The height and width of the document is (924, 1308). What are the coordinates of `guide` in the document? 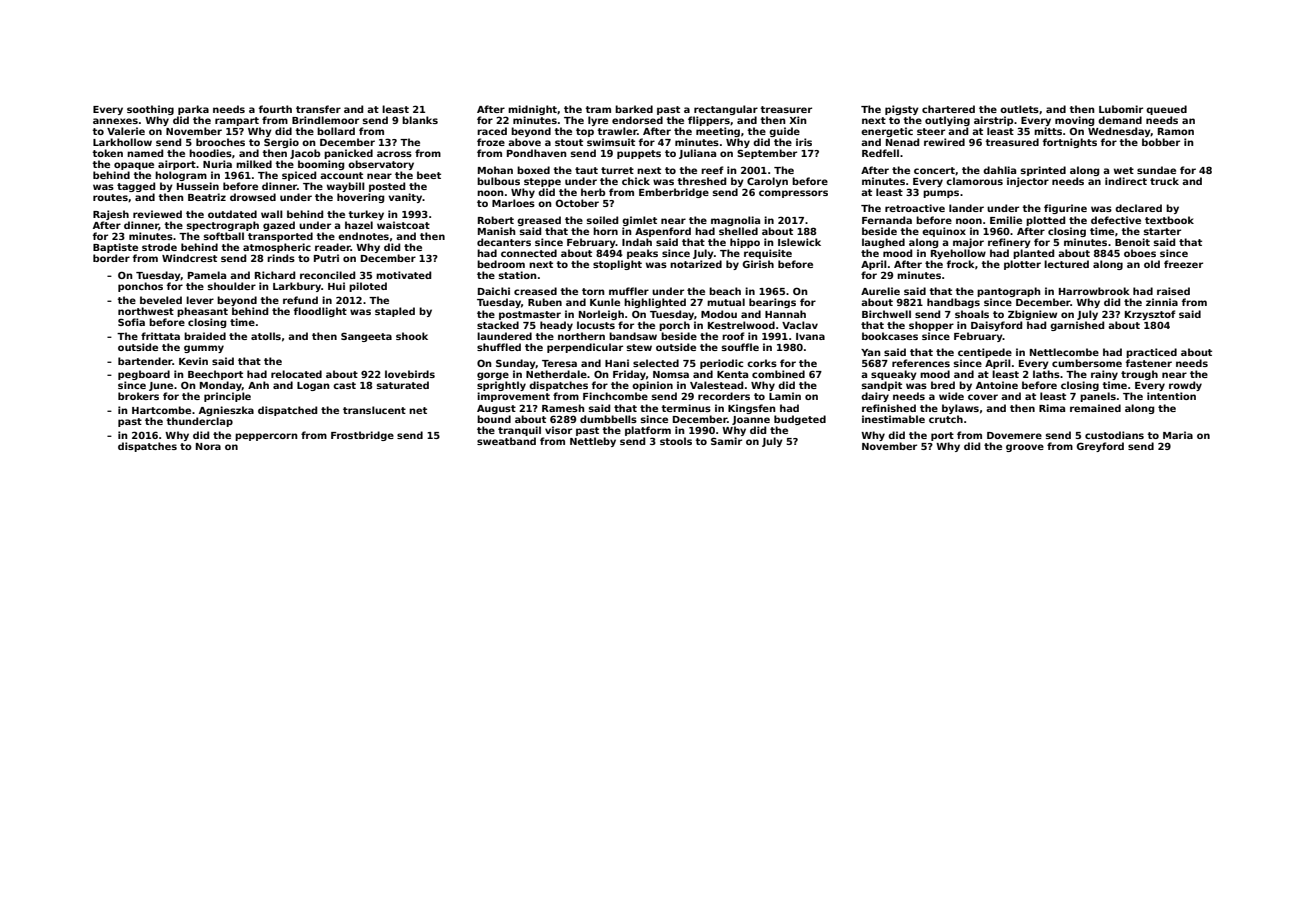 It's located at (784, 132).
